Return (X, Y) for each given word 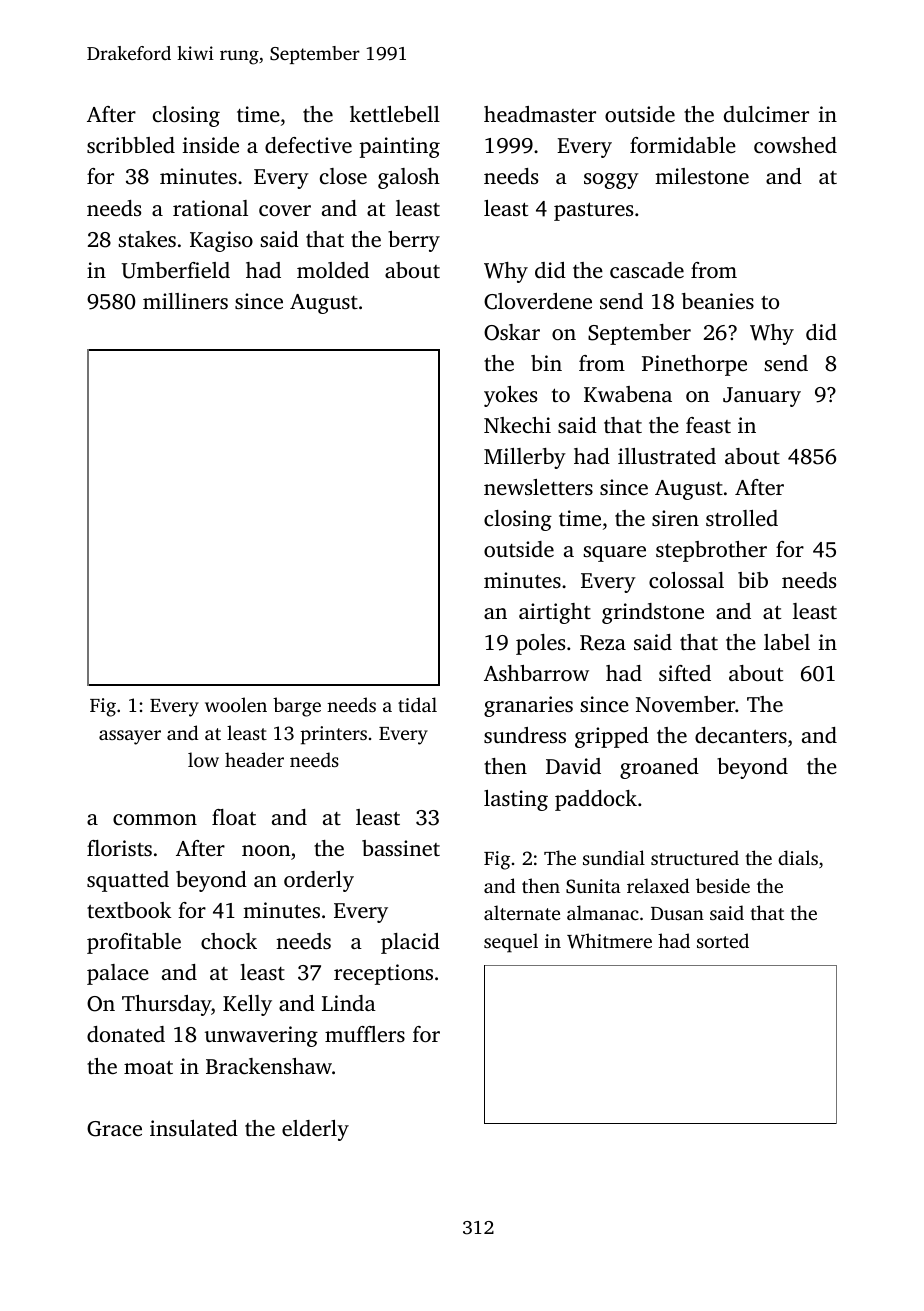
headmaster (540, 114)
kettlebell (395, 114)
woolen (236, 704)
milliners (185, 301)
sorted (723, 940)
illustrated (667, 456)
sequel (511, 943)
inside (211, 145)
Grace (114, 1129)
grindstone (653, 613)
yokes (510, 396)
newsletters (538, 487)
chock (229, 941)
